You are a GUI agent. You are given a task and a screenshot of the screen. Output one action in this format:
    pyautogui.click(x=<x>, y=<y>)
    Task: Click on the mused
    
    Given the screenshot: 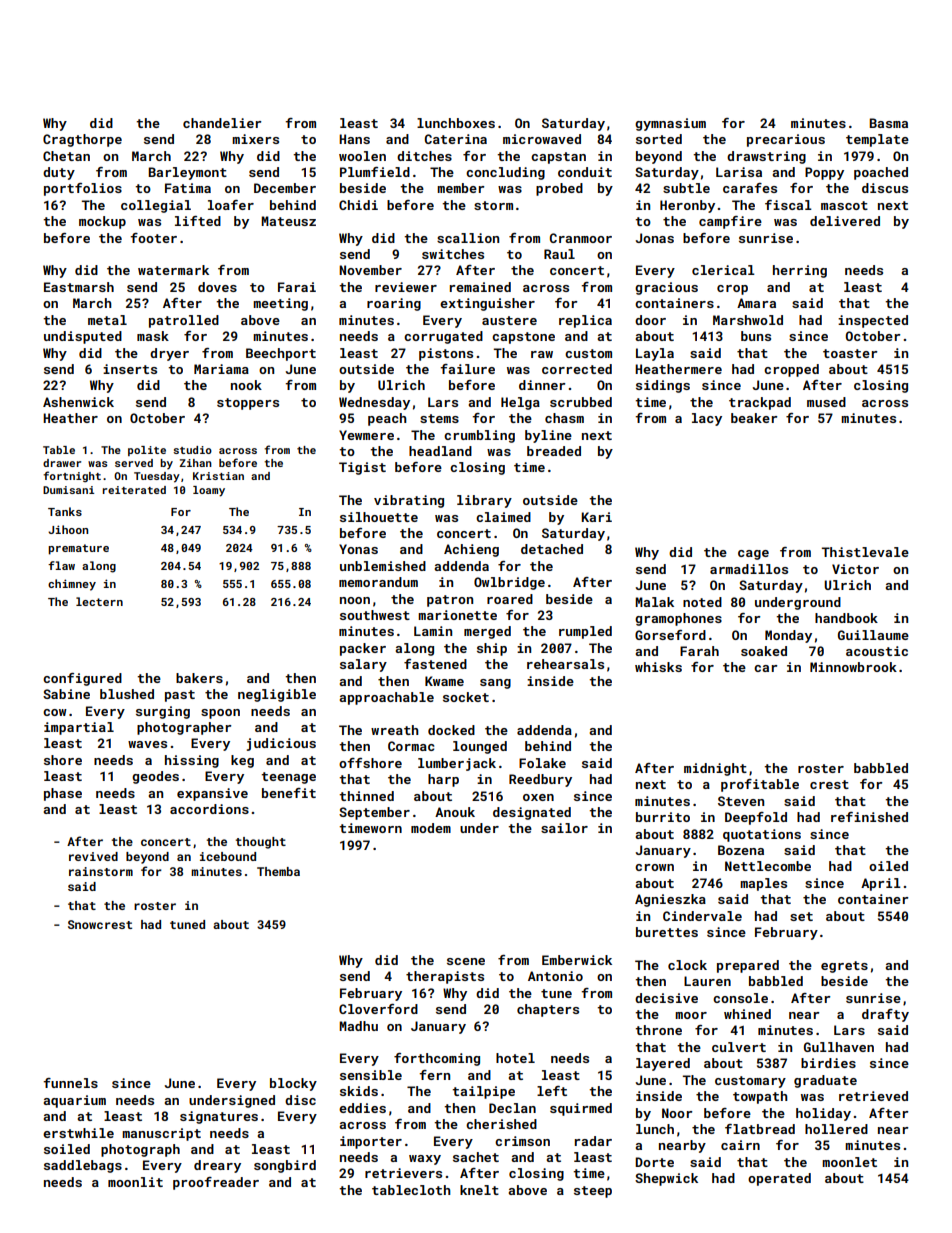 What is the action you would take?
    pyautogui.click(x=826, y=402)
